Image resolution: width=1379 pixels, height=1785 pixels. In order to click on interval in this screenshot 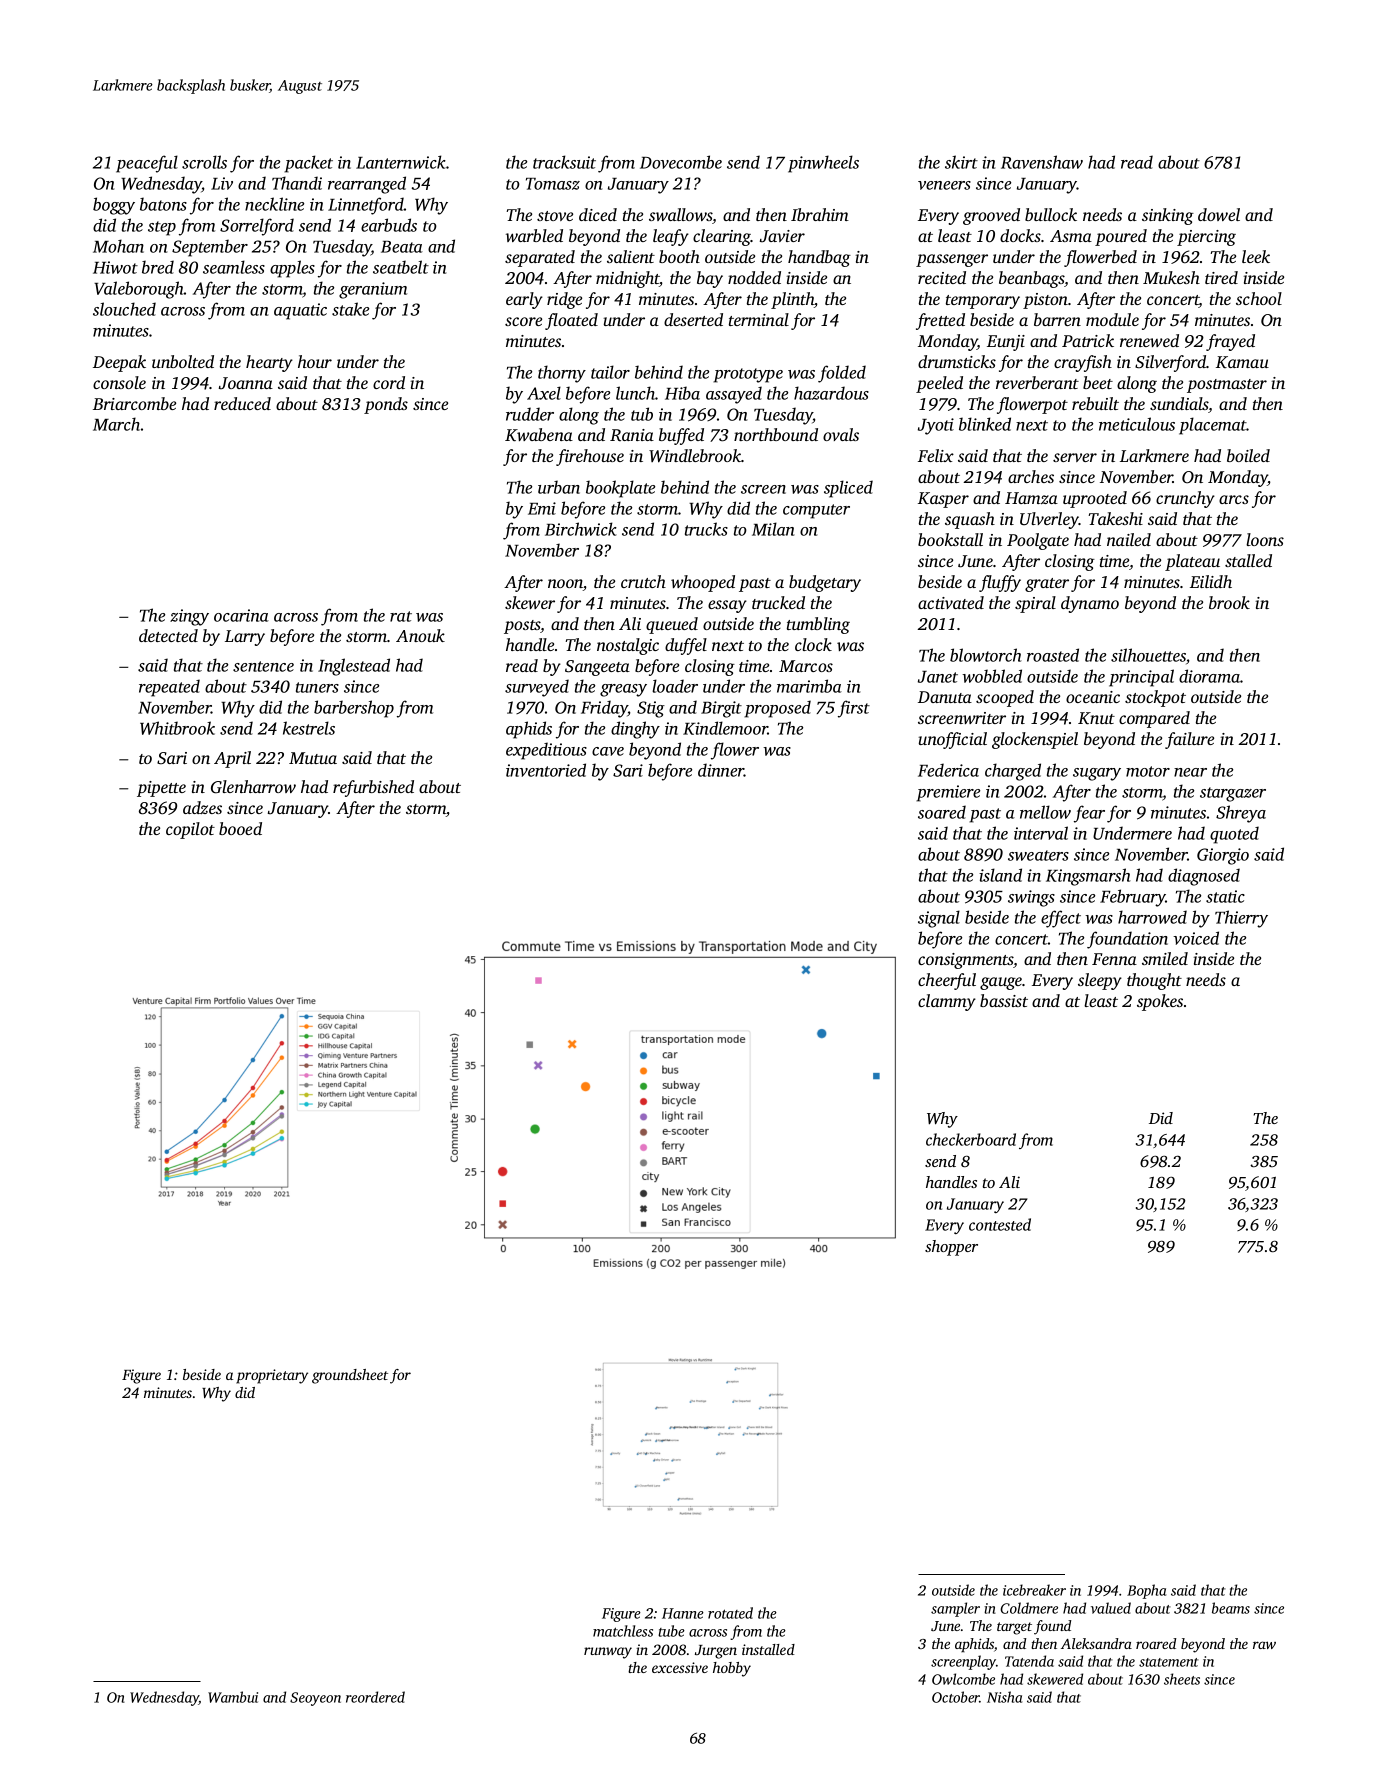, I will do `click(1041, 833)`.
